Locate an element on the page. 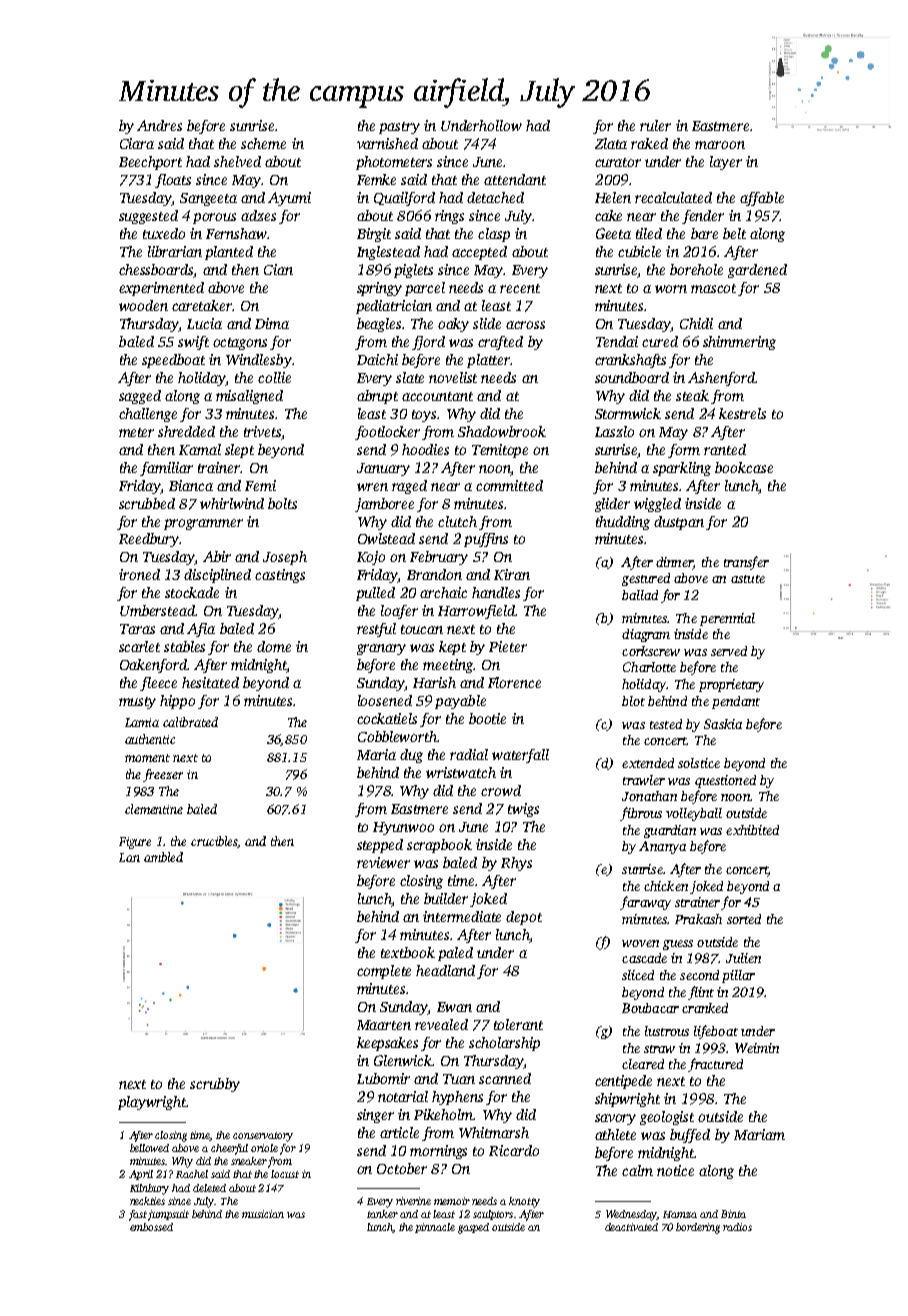  jumpsuit is located at coordinates (168, 1215).
